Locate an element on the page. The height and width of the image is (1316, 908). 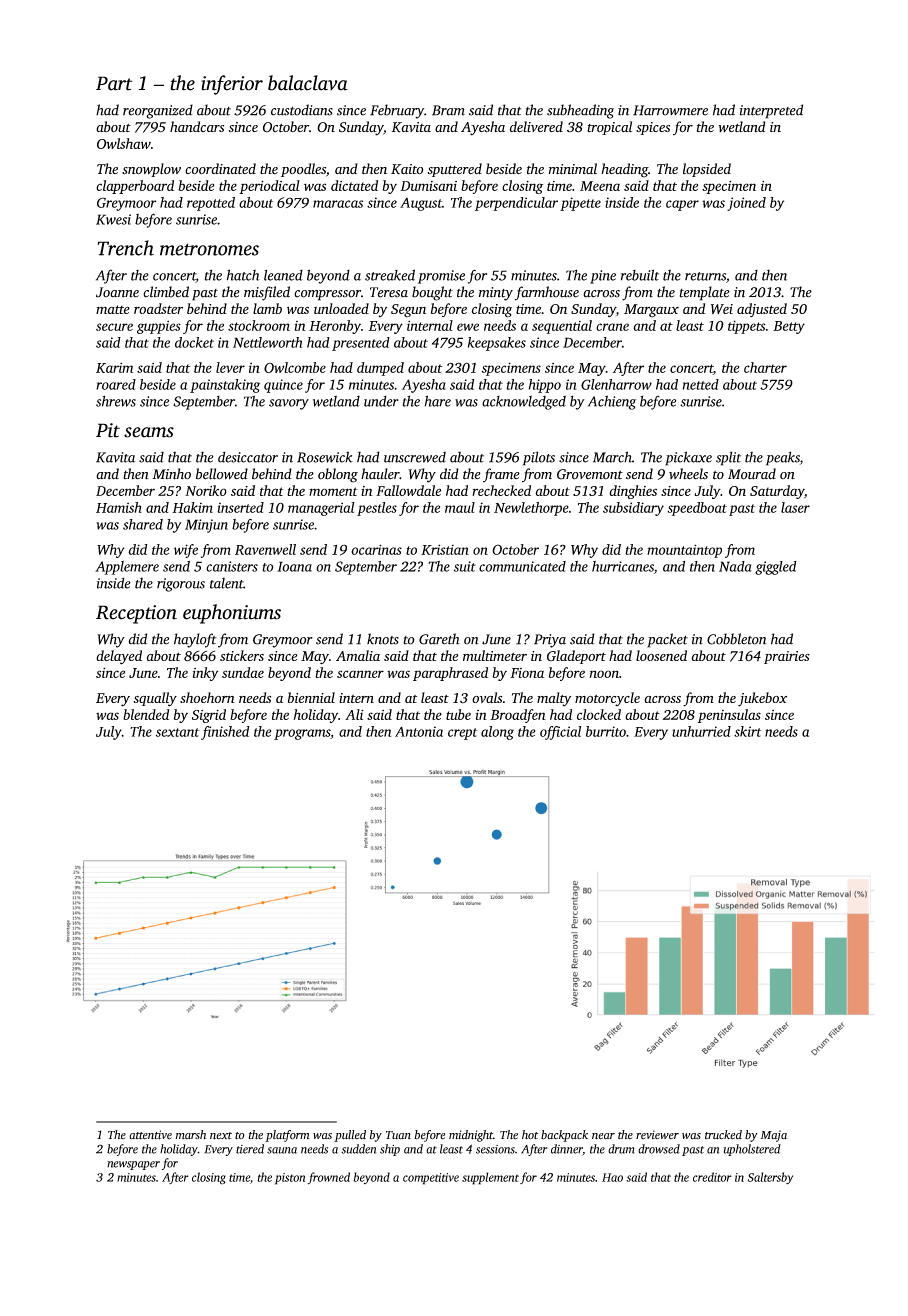
Pit is located at coordinates (108, 430).
